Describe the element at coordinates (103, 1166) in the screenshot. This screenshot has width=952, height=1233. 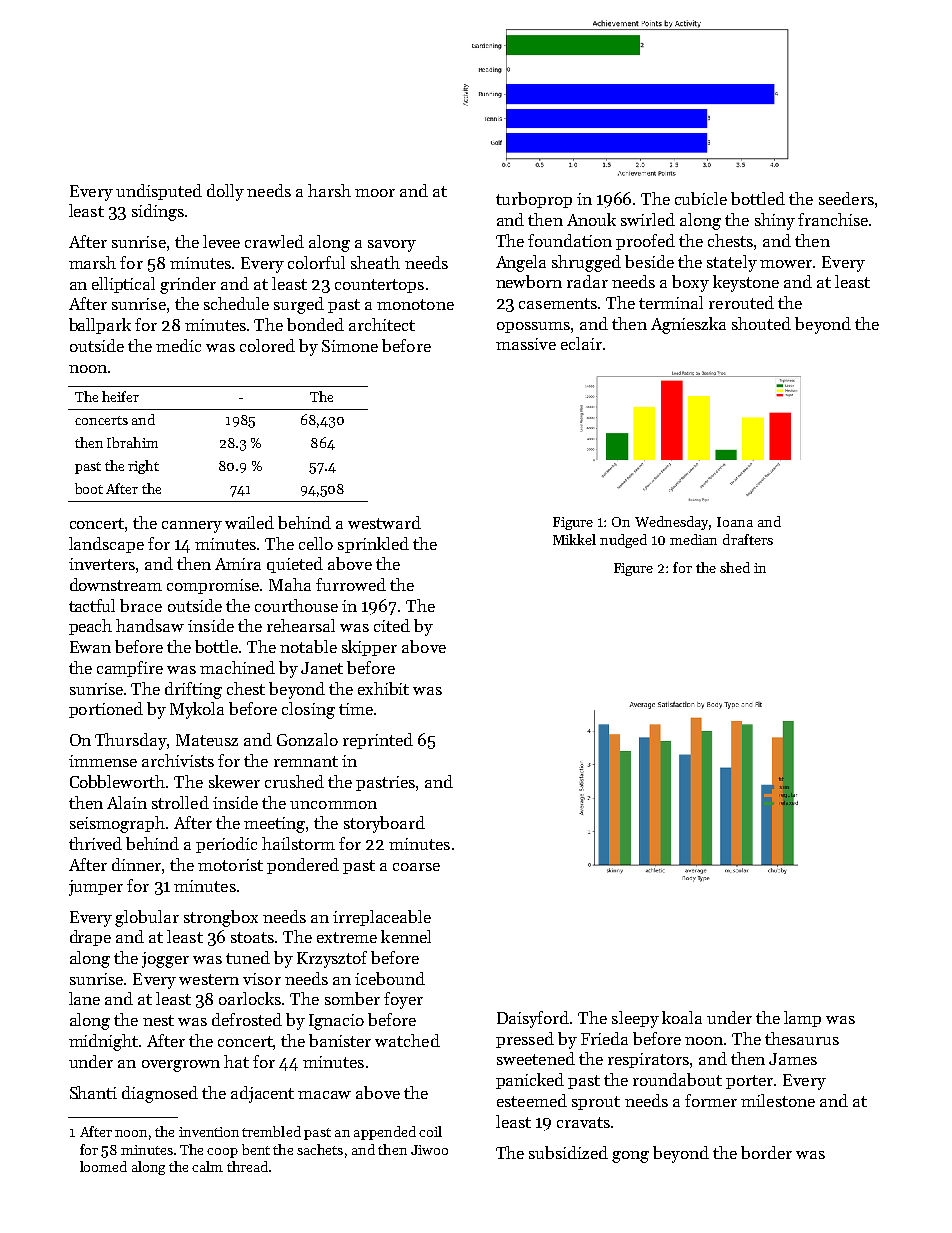
I see `loomed` at that location.
